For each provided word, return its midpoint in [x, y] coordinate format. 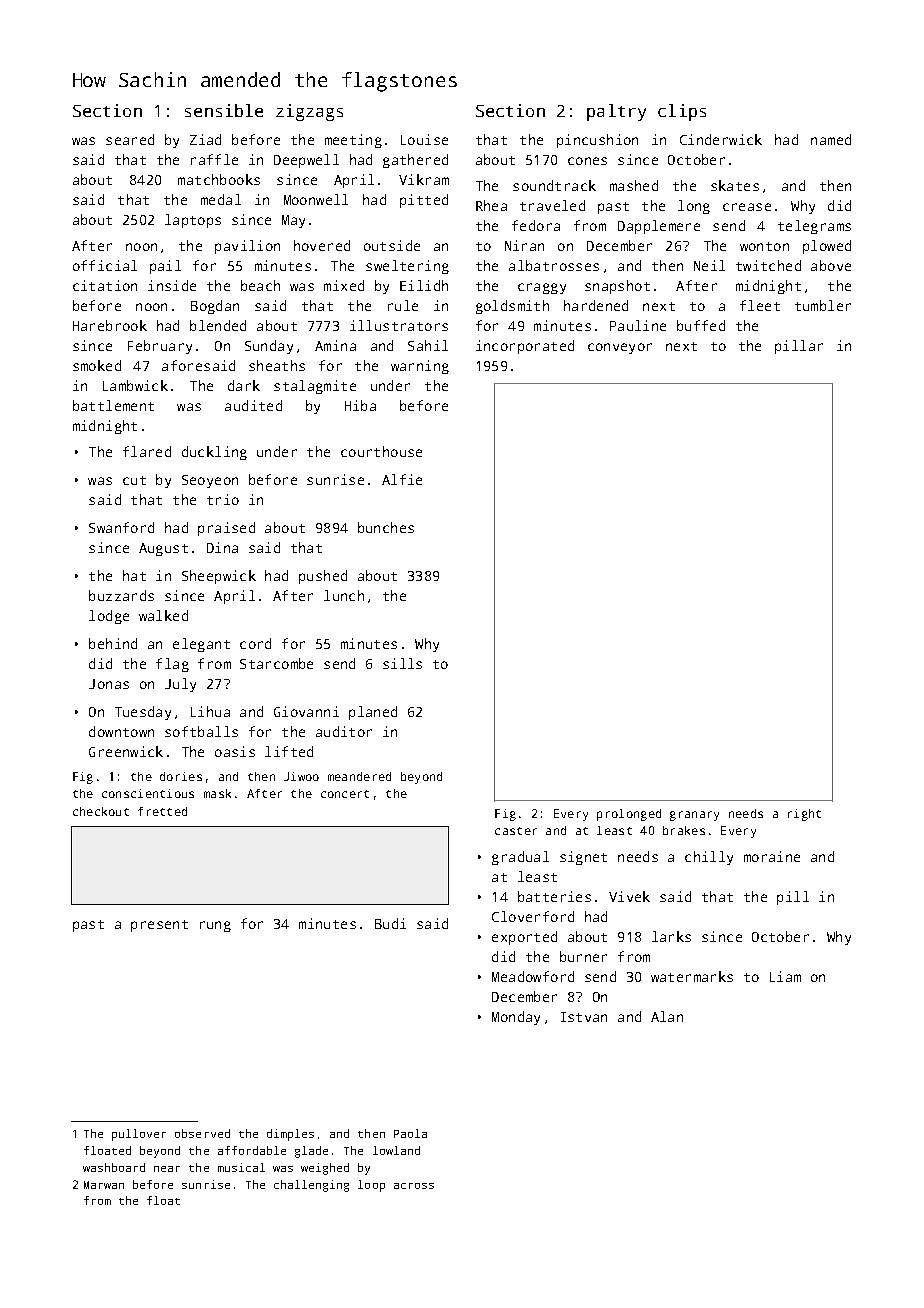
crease [747, 207]
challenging [311, 1186]
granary [694, 816]
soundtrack [554, 185]
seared [130, 139]
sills [402, 663]
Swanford [121, 527]
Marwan [104, 1185]
